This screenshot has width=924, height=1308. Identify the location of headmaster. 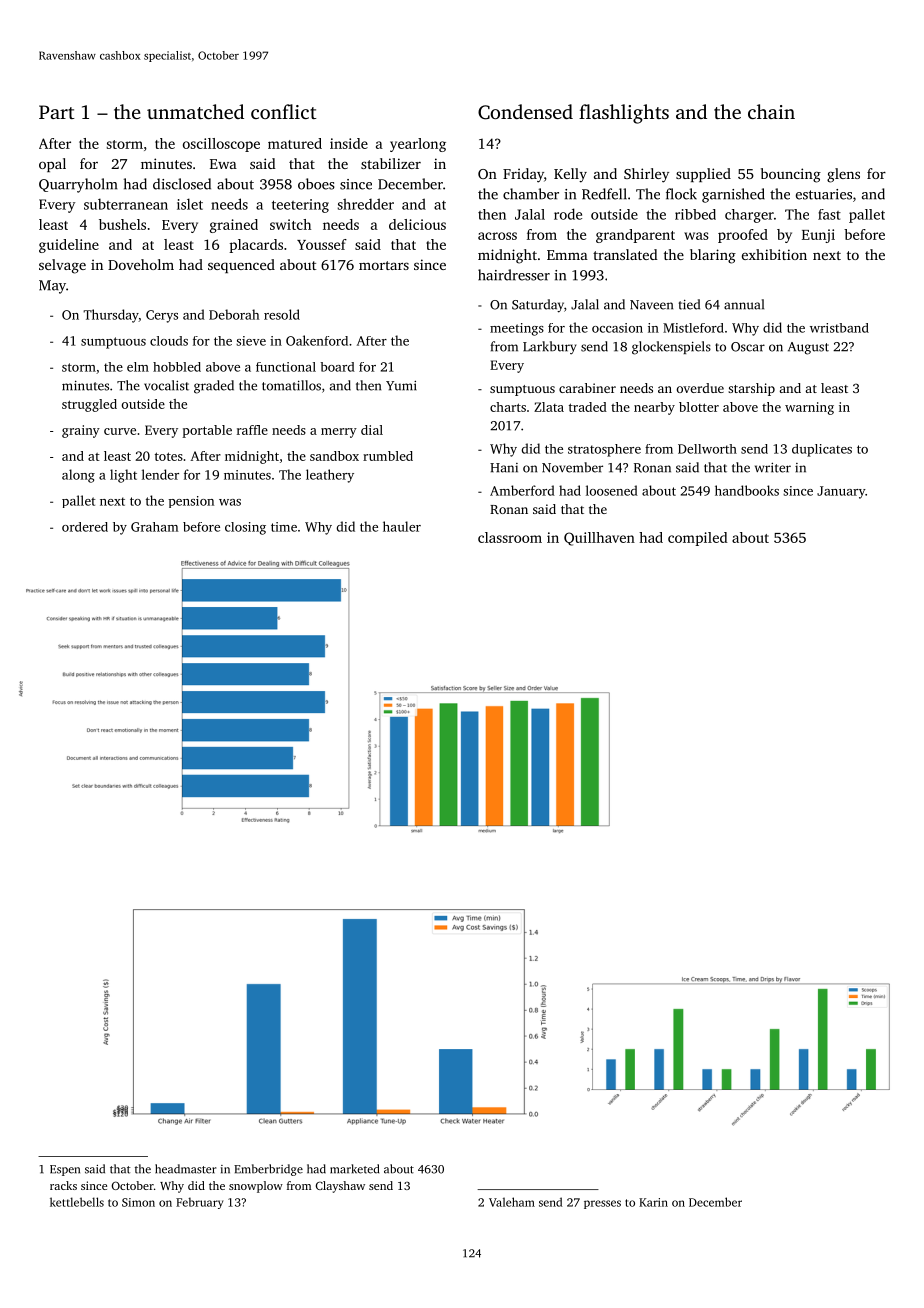
(185, 1169).
